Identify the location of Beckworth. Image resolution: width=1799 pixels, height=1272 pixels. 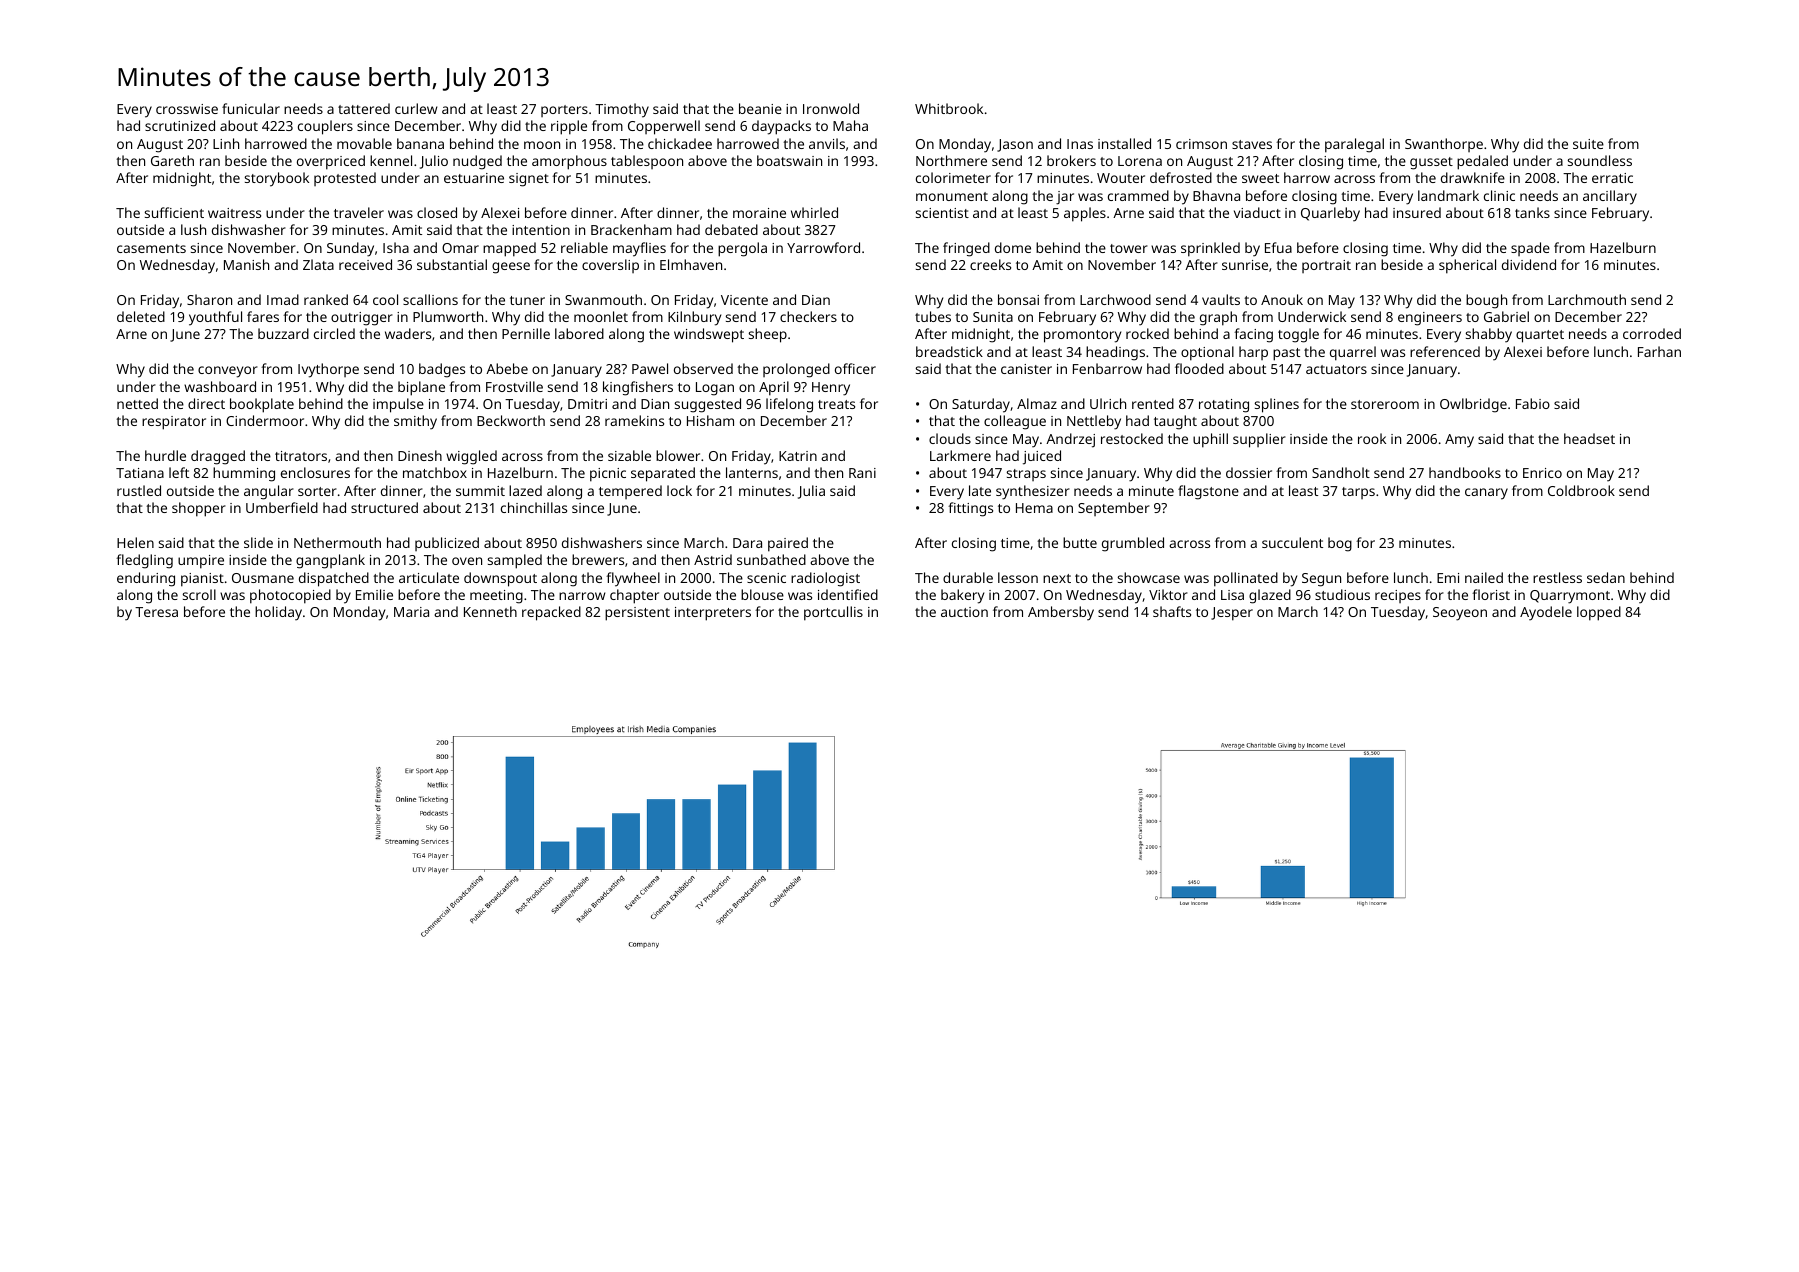
(511, 420).
